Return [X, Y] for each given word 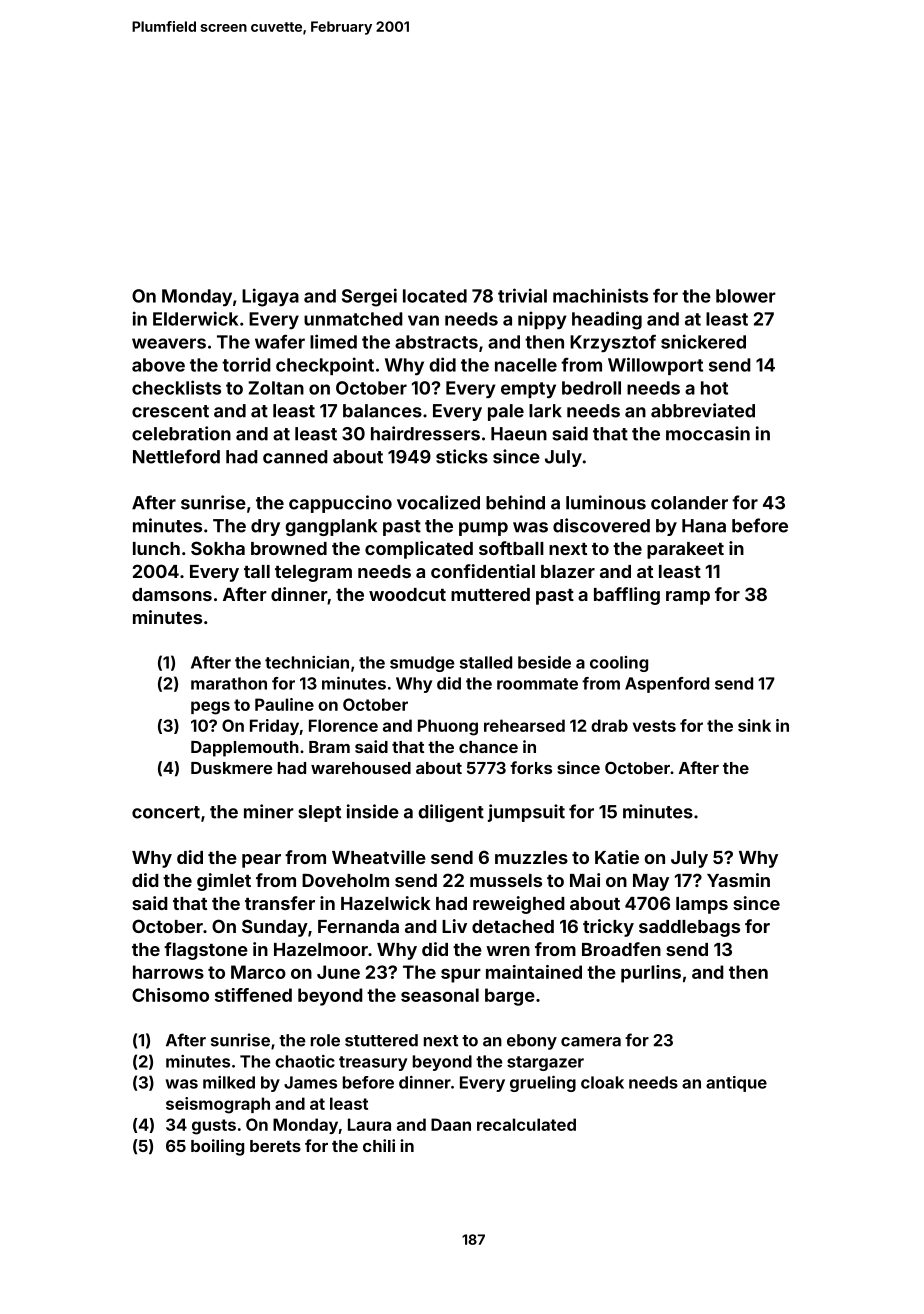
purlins [651, 974]
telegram [313, 573]
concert [166, 812]
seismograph [218, 1105]
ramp [688, 598]
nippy [542, 320]
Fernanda [358, 926]
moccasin [708, 433]
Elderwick [195, 318]
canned [295, 457]
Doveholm [345, 880]
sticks [462, 456]
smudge [422, 664]
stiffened [253, 995]
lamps [702, 905]
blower [746, 296]
